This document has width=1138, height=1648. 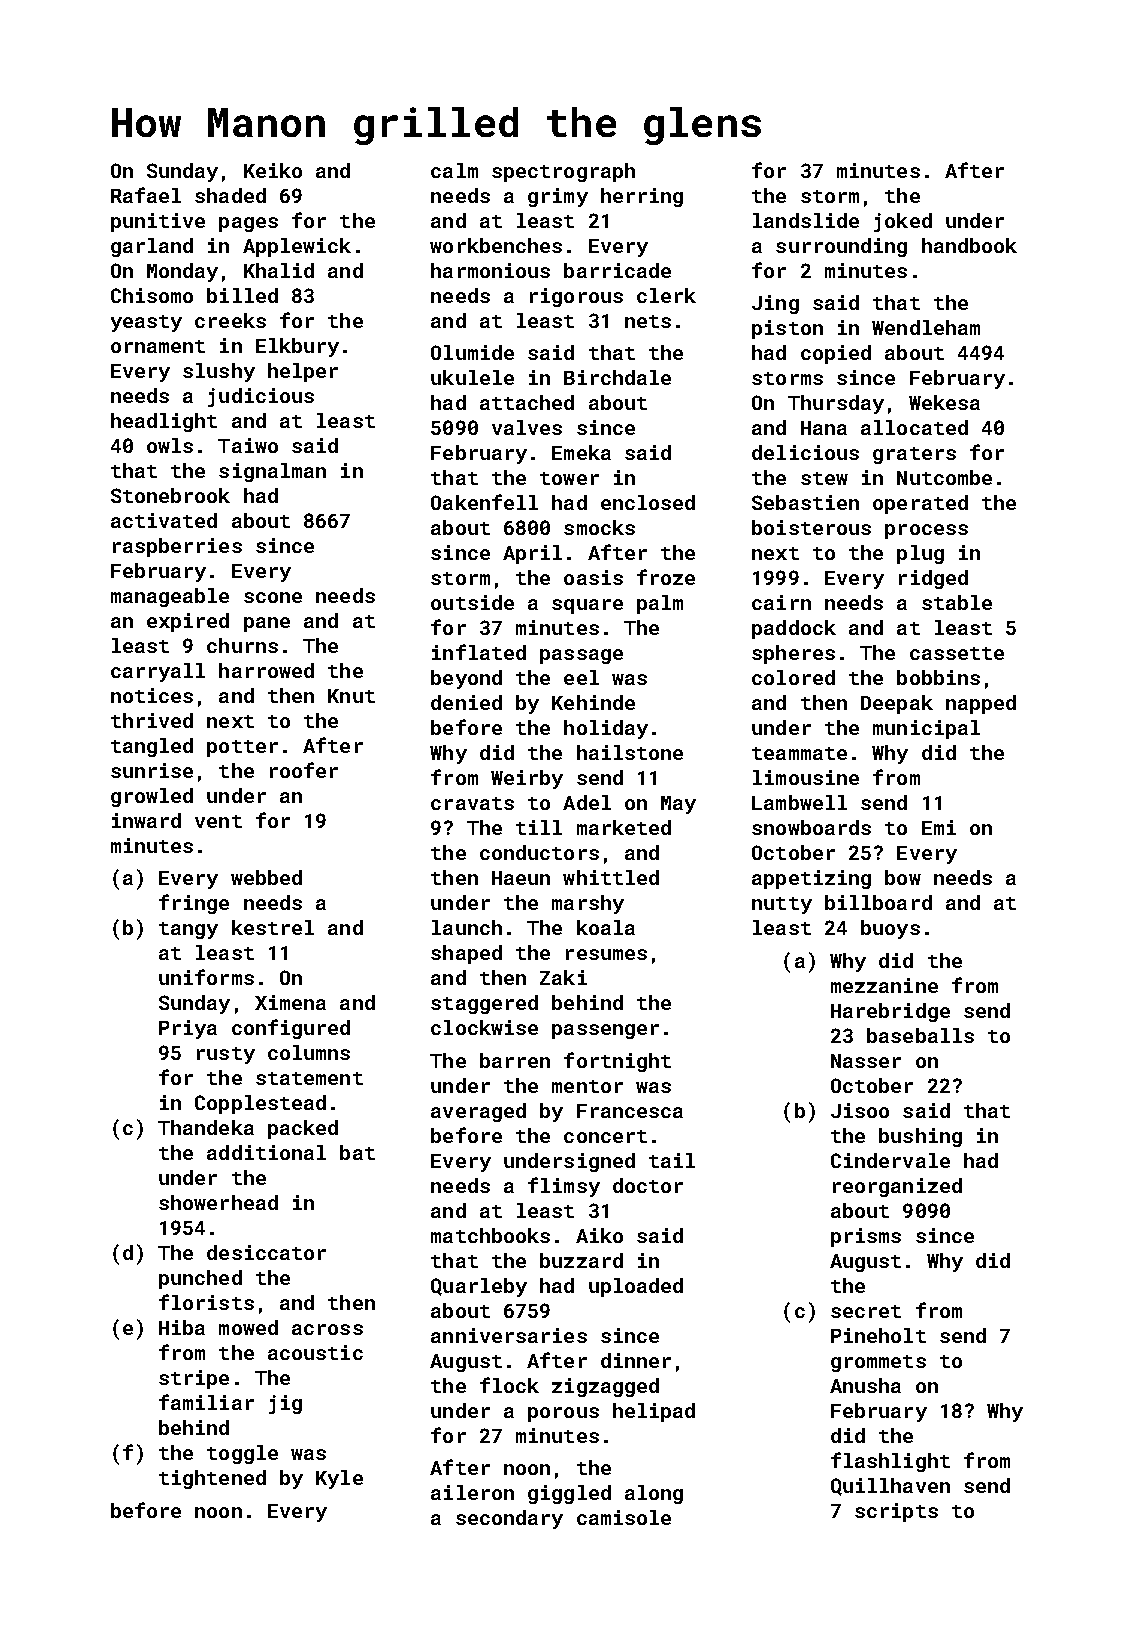 I want to click on Keiko, so click(x=273, y=170).
